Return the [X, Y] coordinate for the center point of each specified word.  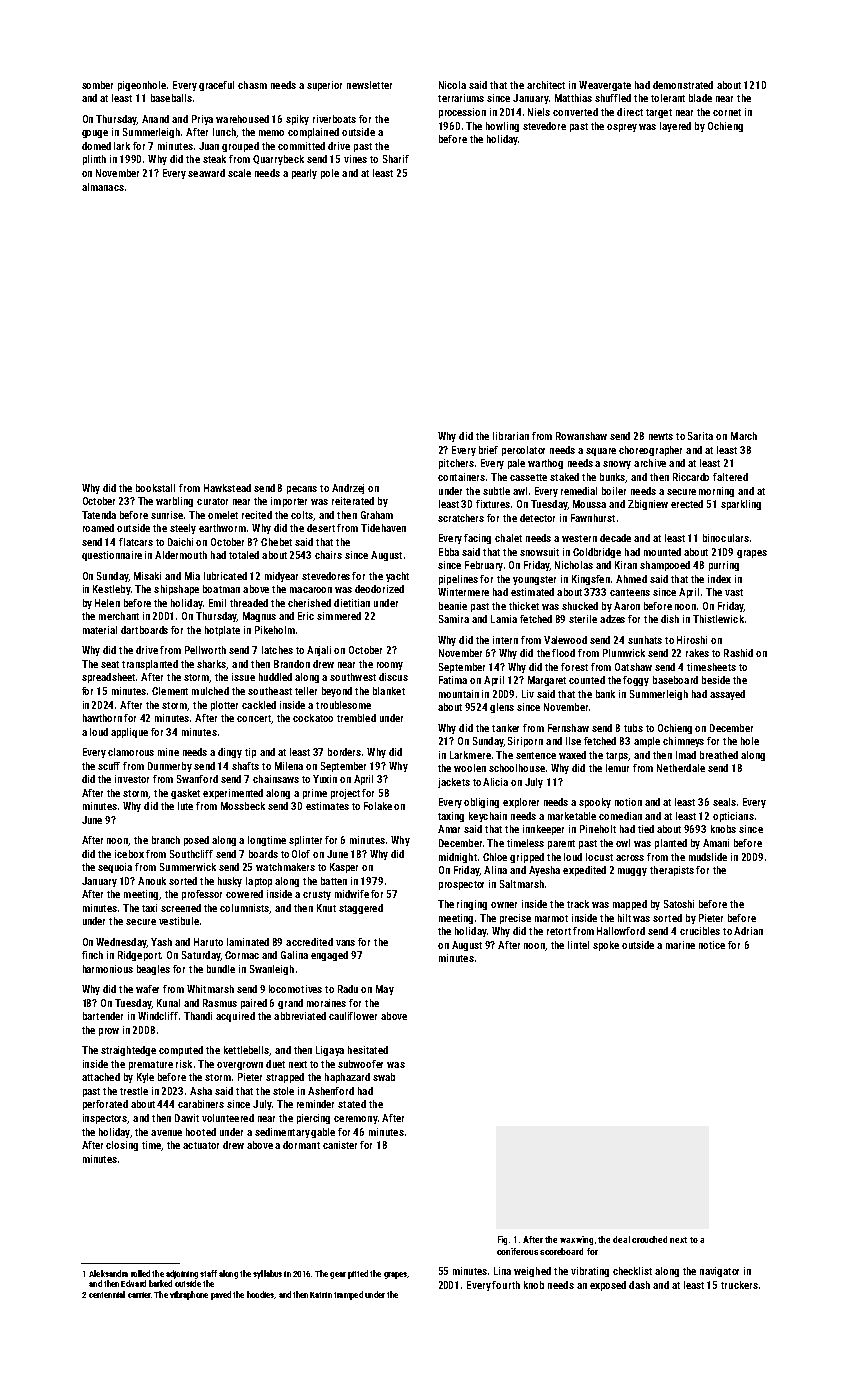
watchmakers [285, 867]
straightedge [128, 1051]
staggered [361, 909]
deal [621, 1239]
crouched [649, 1239]
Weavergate [605, 86]
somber [97, 85]
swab [384, 1077]
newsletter [369, 85]
